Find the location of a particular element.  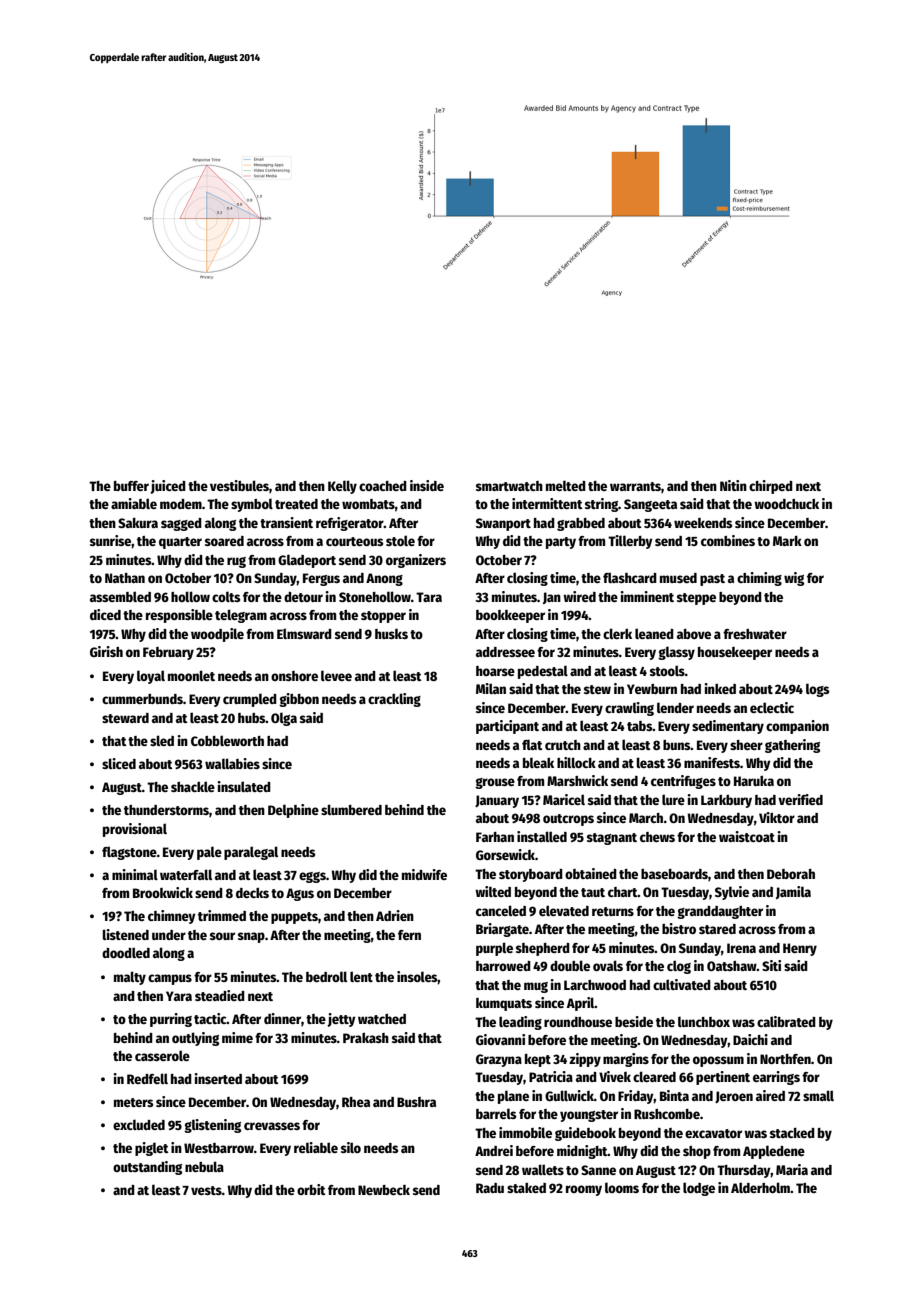

Newbeck is located at coordinates (384, 1190).
